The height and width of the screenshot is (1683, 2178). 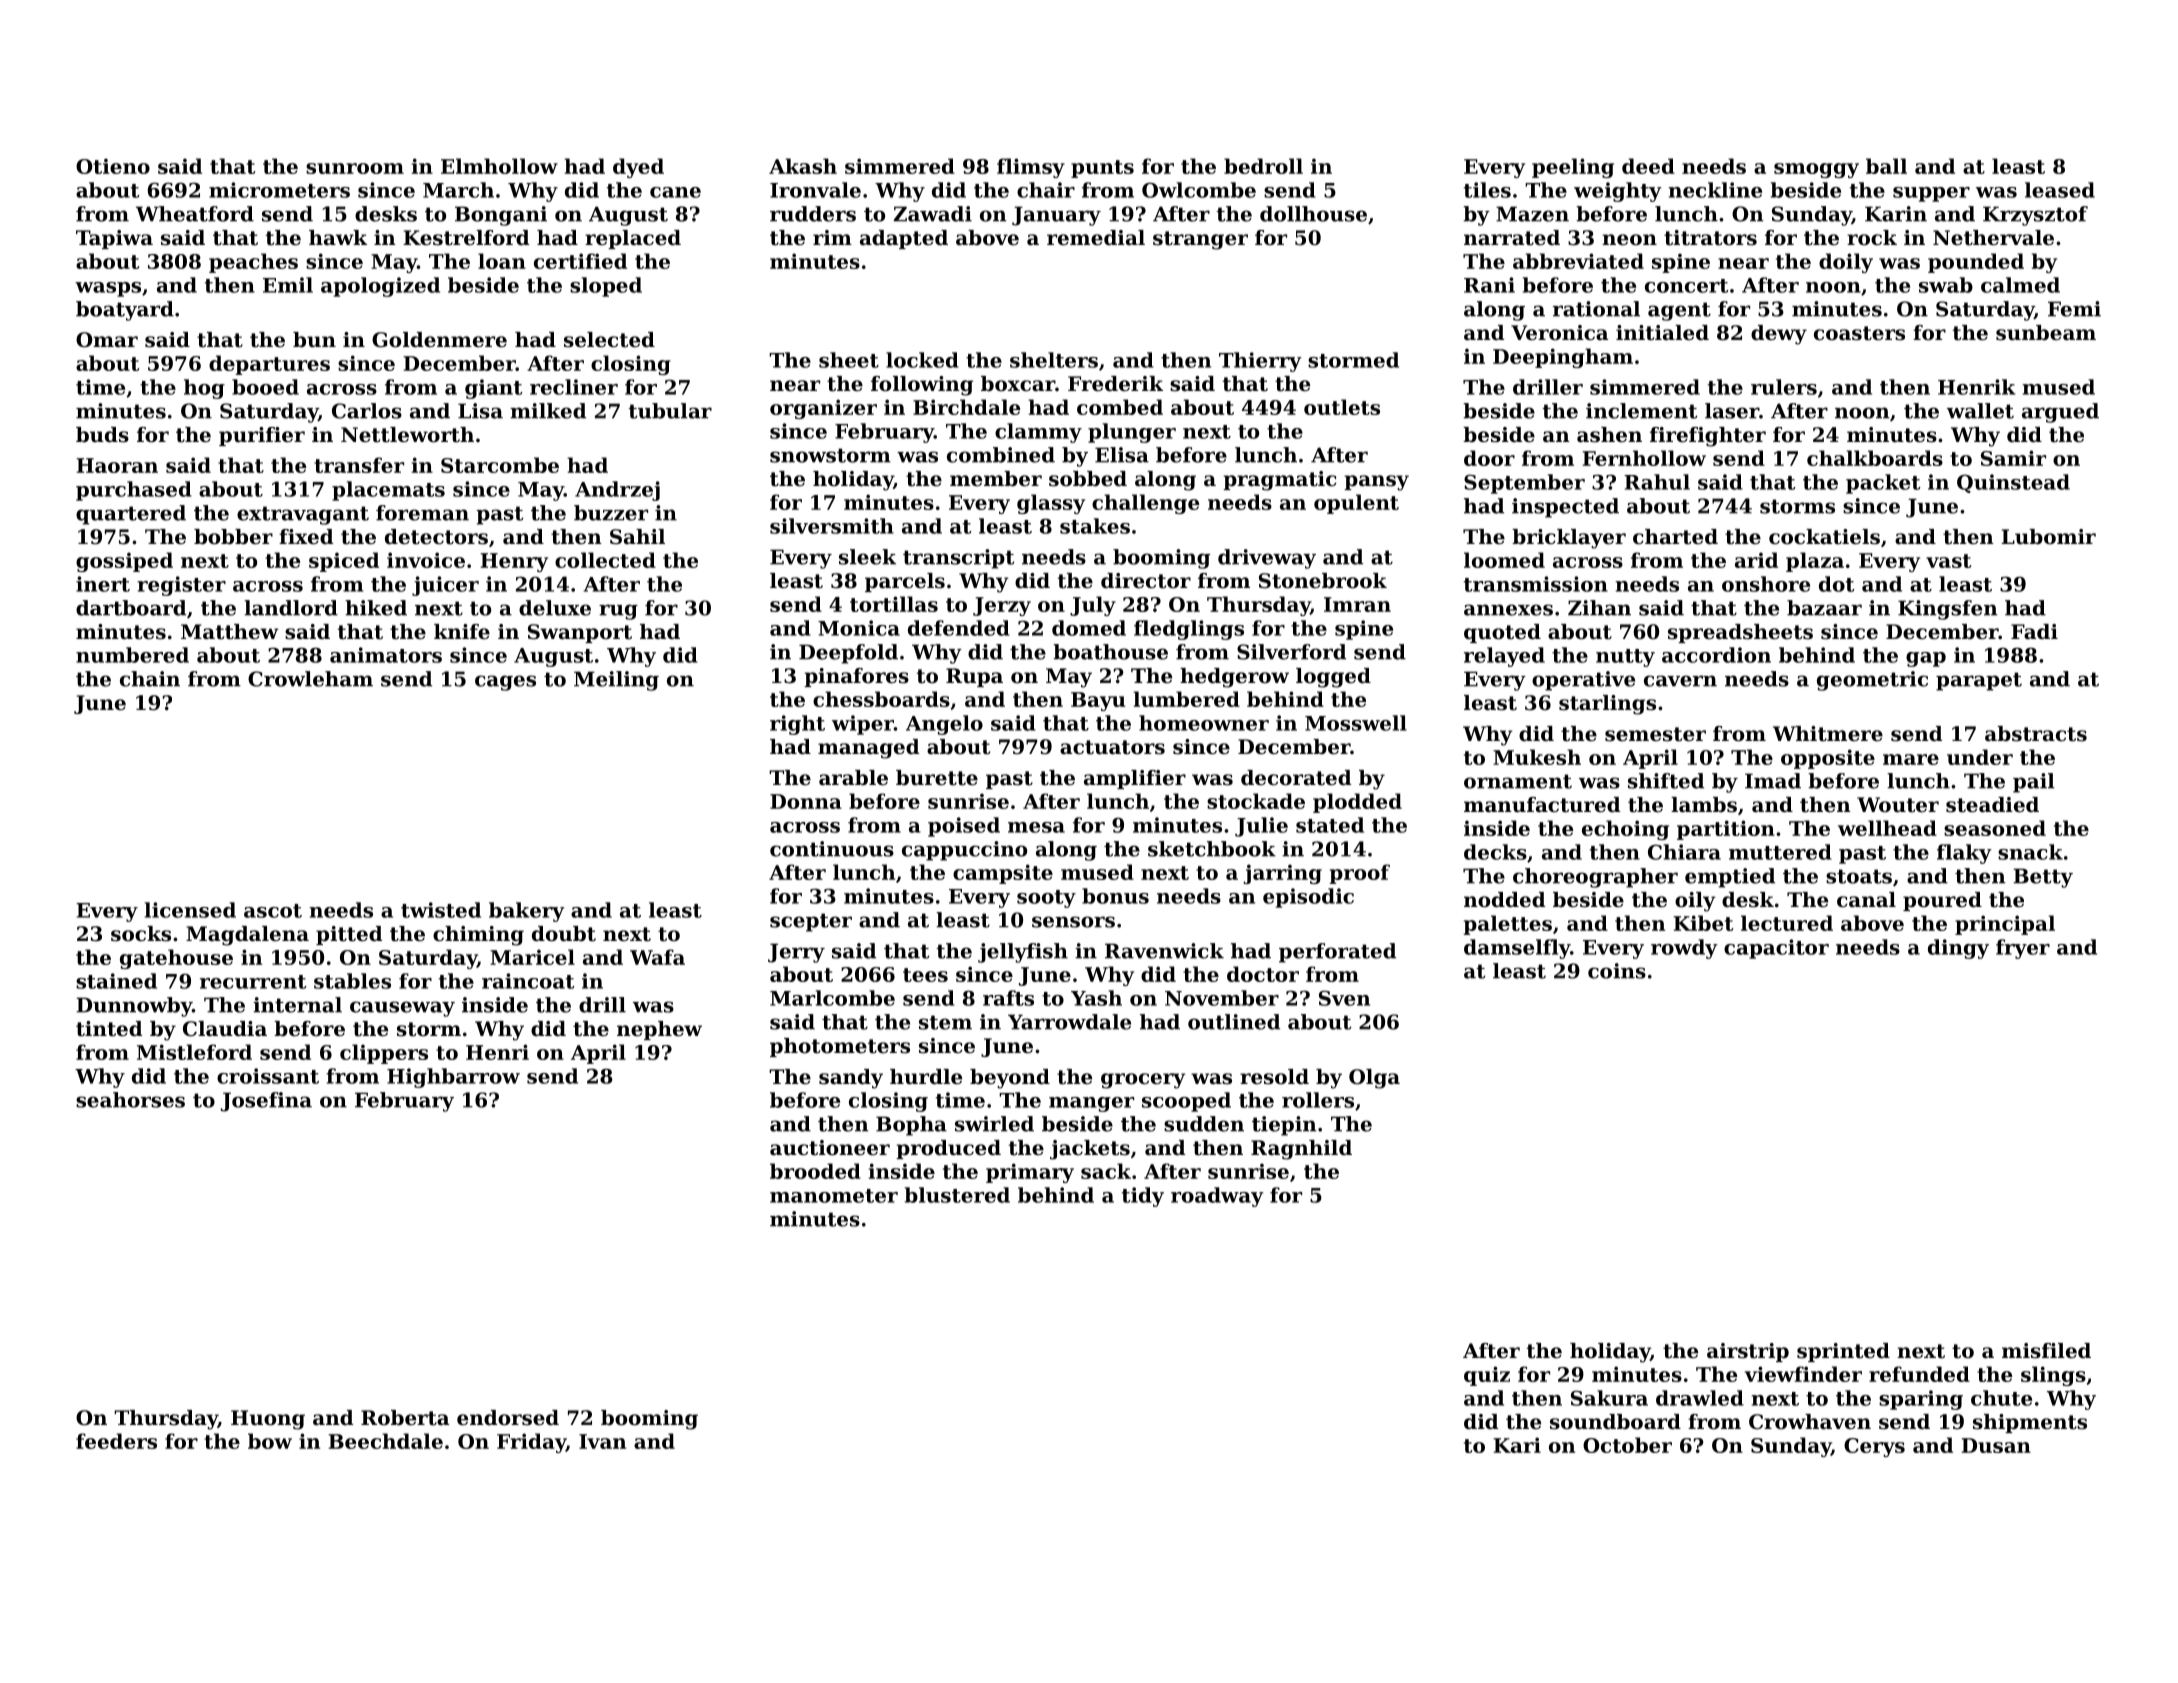 I want to click on bedroll, so click(x=1263, y=166).
